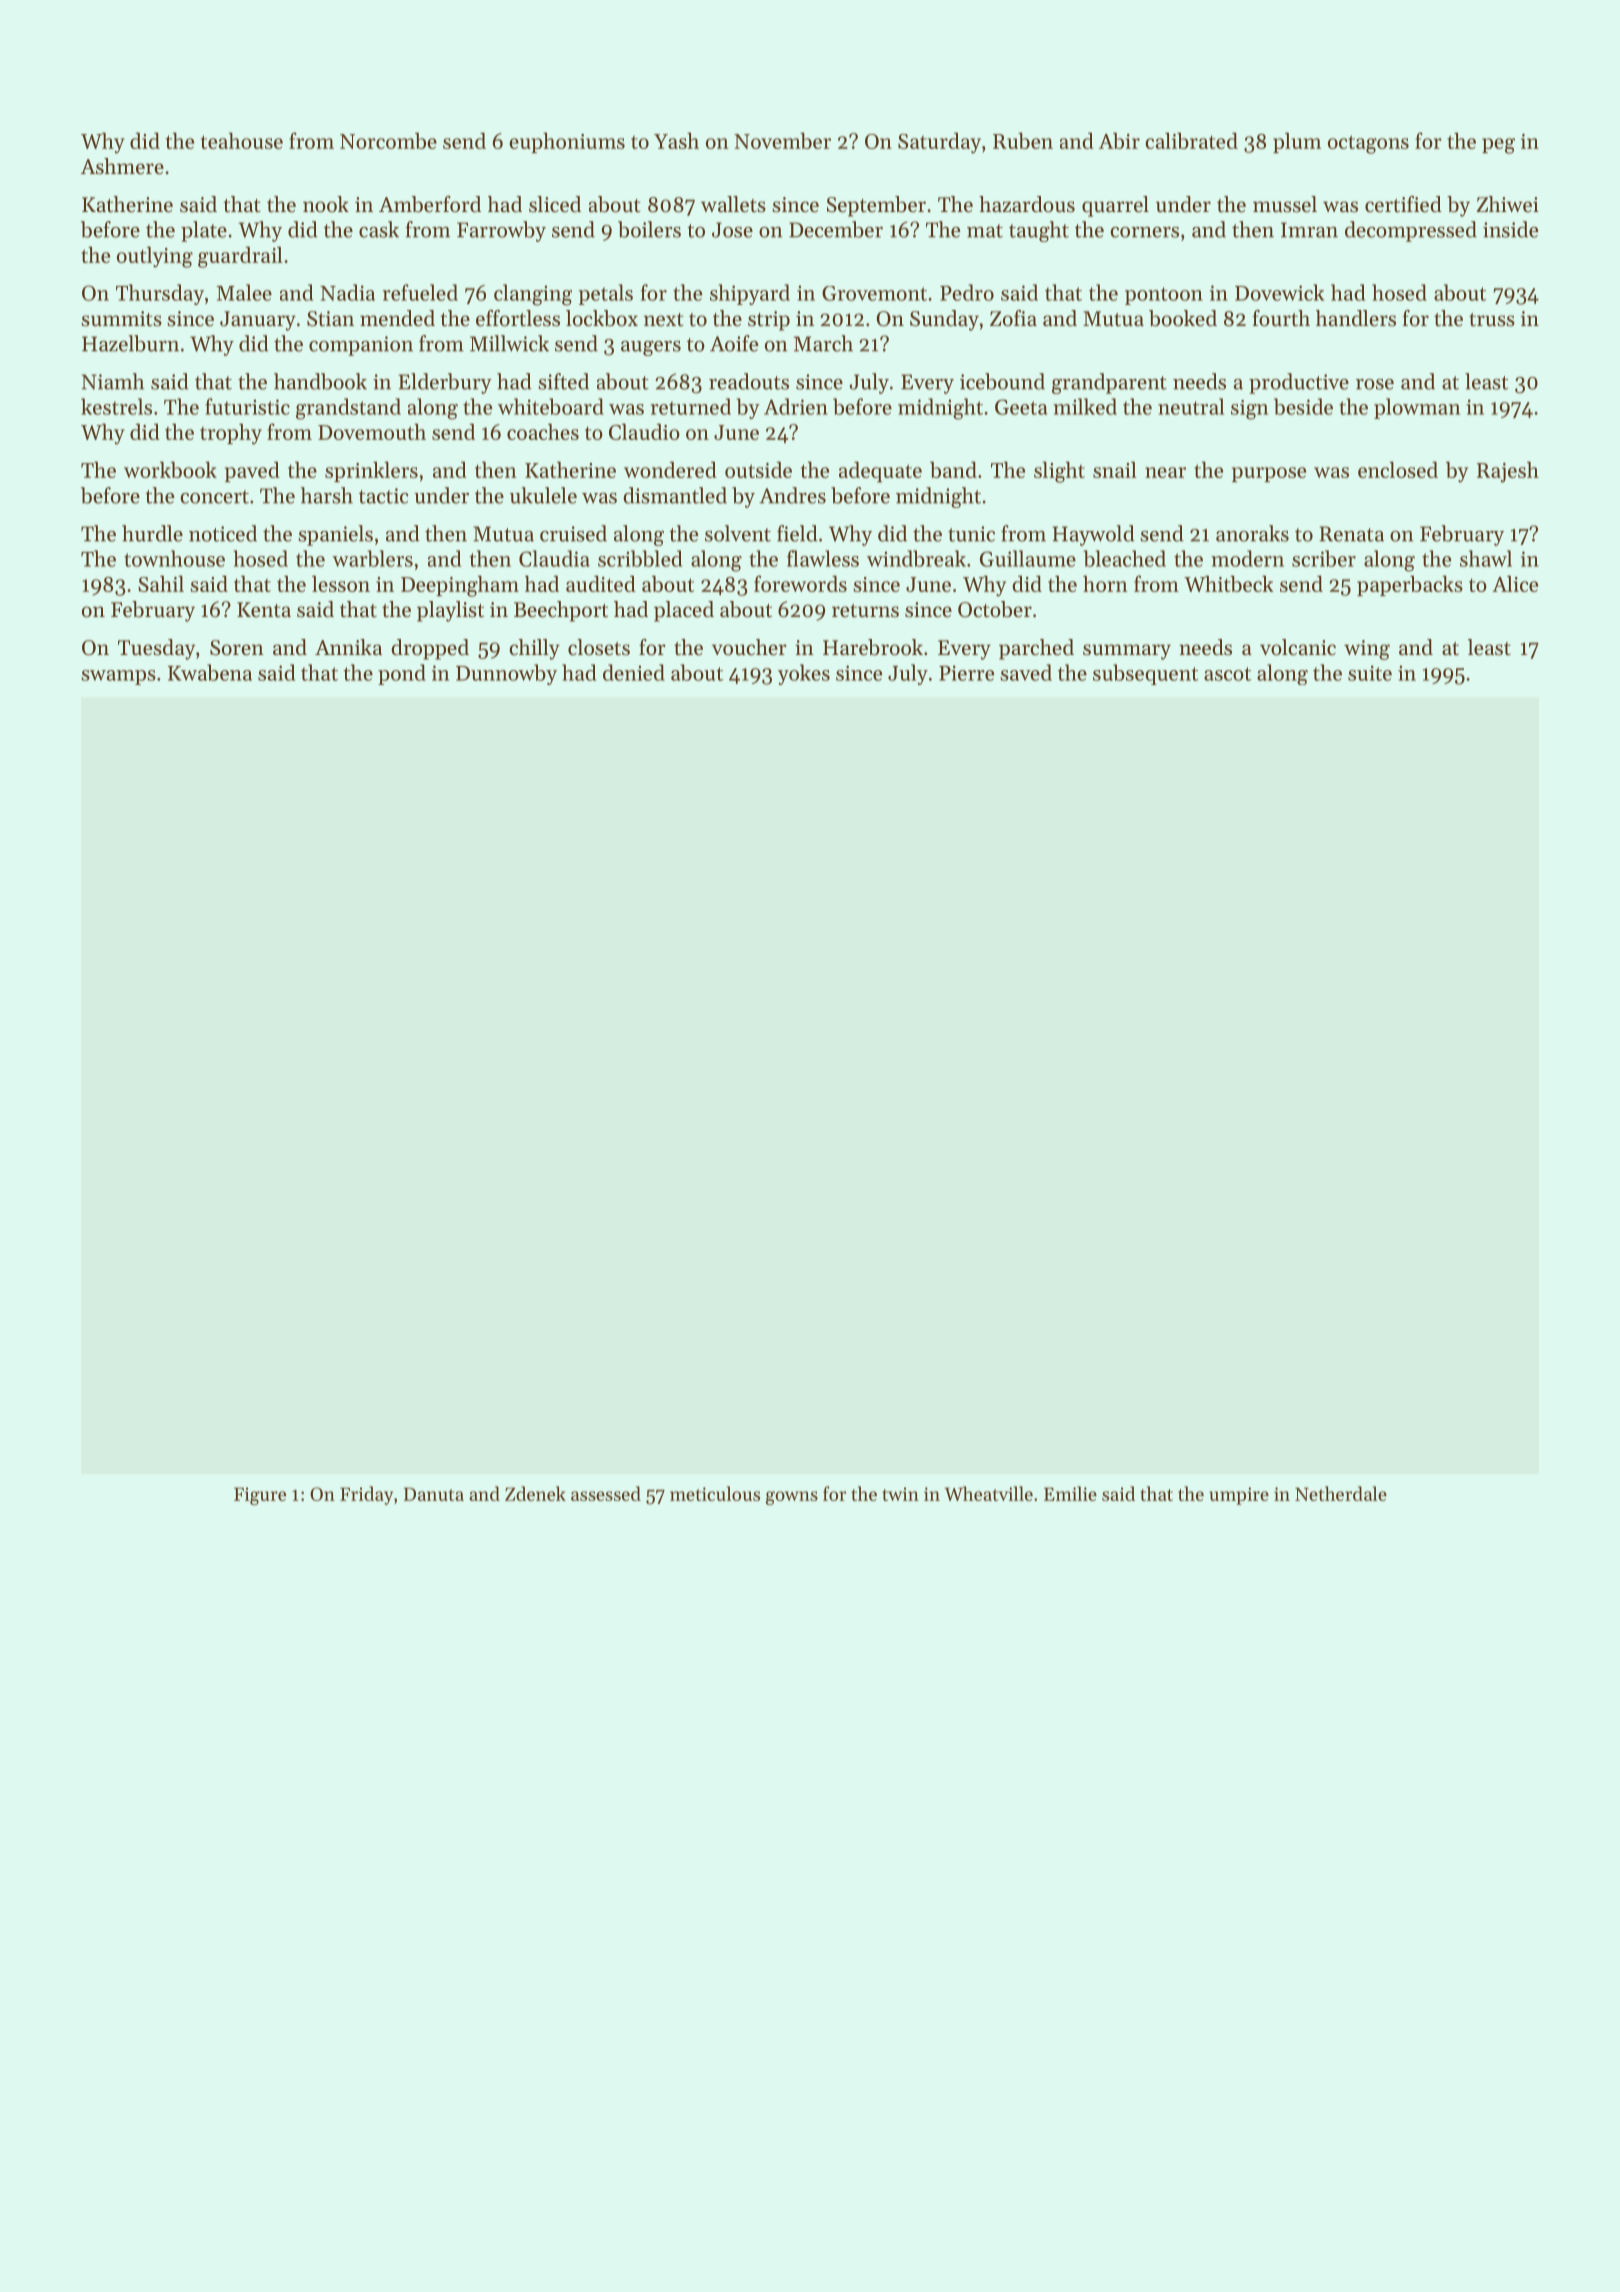  Describe the element at coordinates (506, 674) in the screenshot. I see `Dunnowby` at that location.
